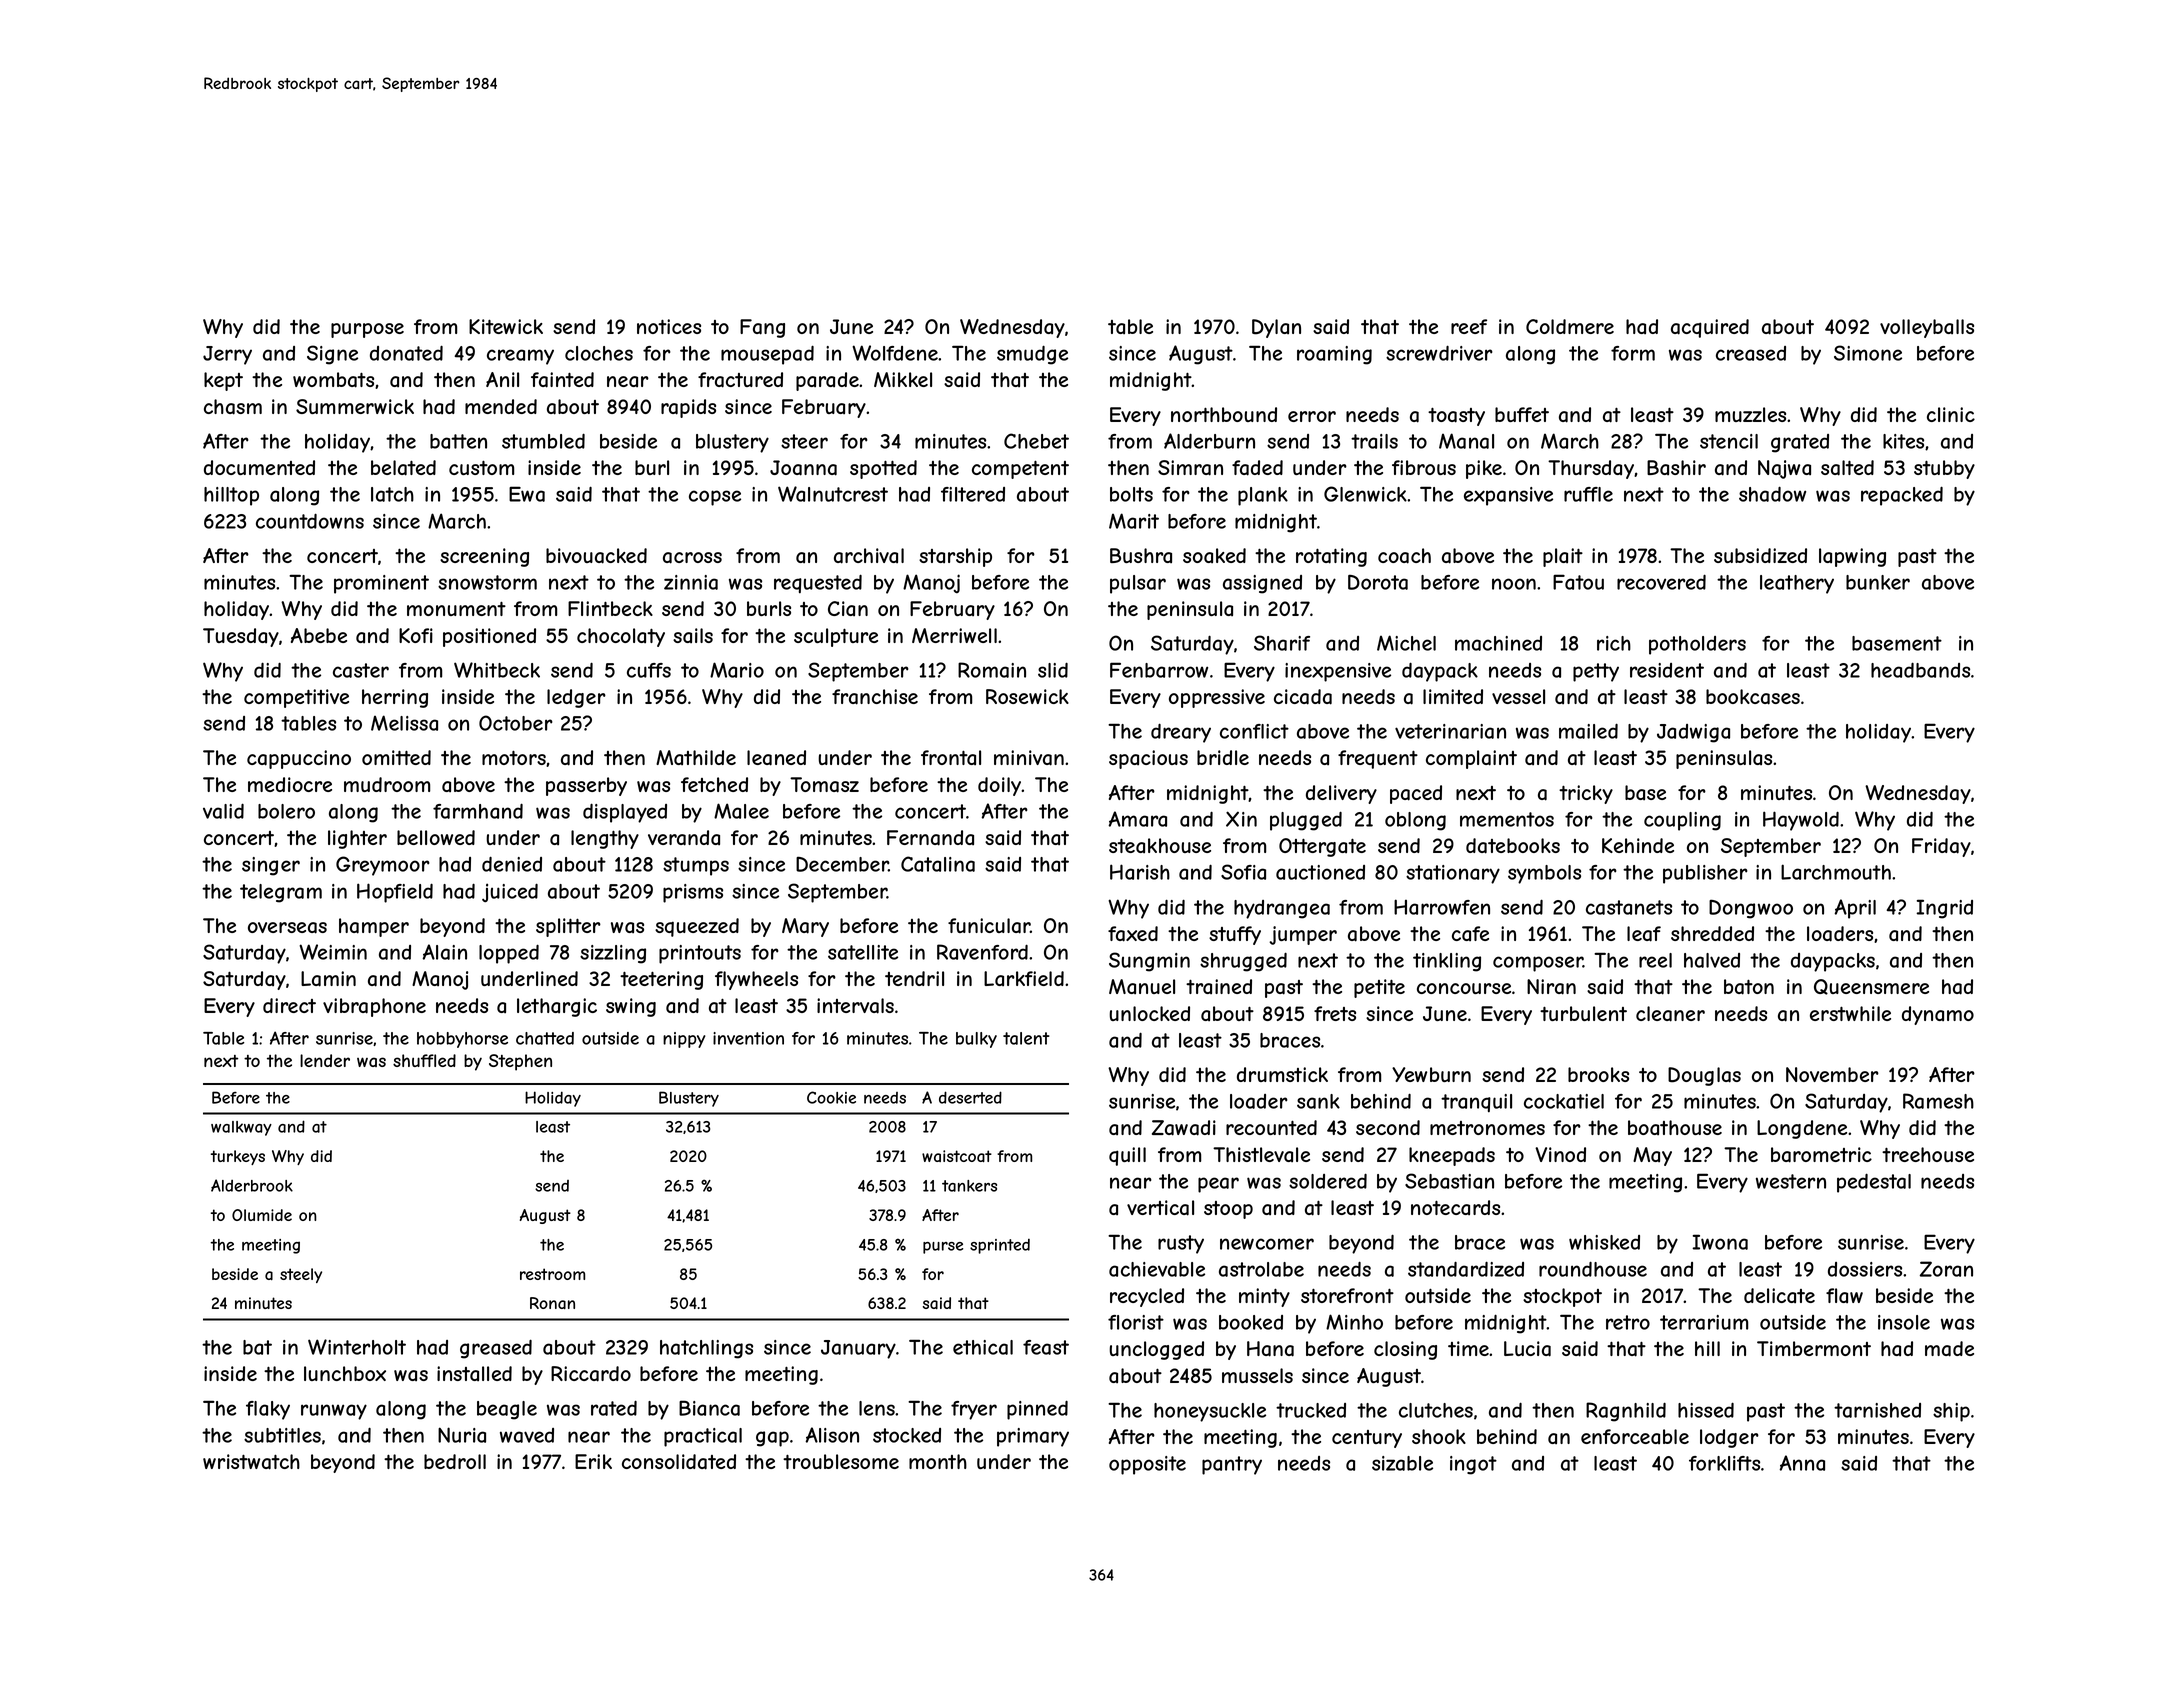 Image resolution: width=2178 pixels, height=1683 pixels. What do you see at coordinates (1941, 847) in the page?
I see `Friday` at bounding box center [1941, 847].
